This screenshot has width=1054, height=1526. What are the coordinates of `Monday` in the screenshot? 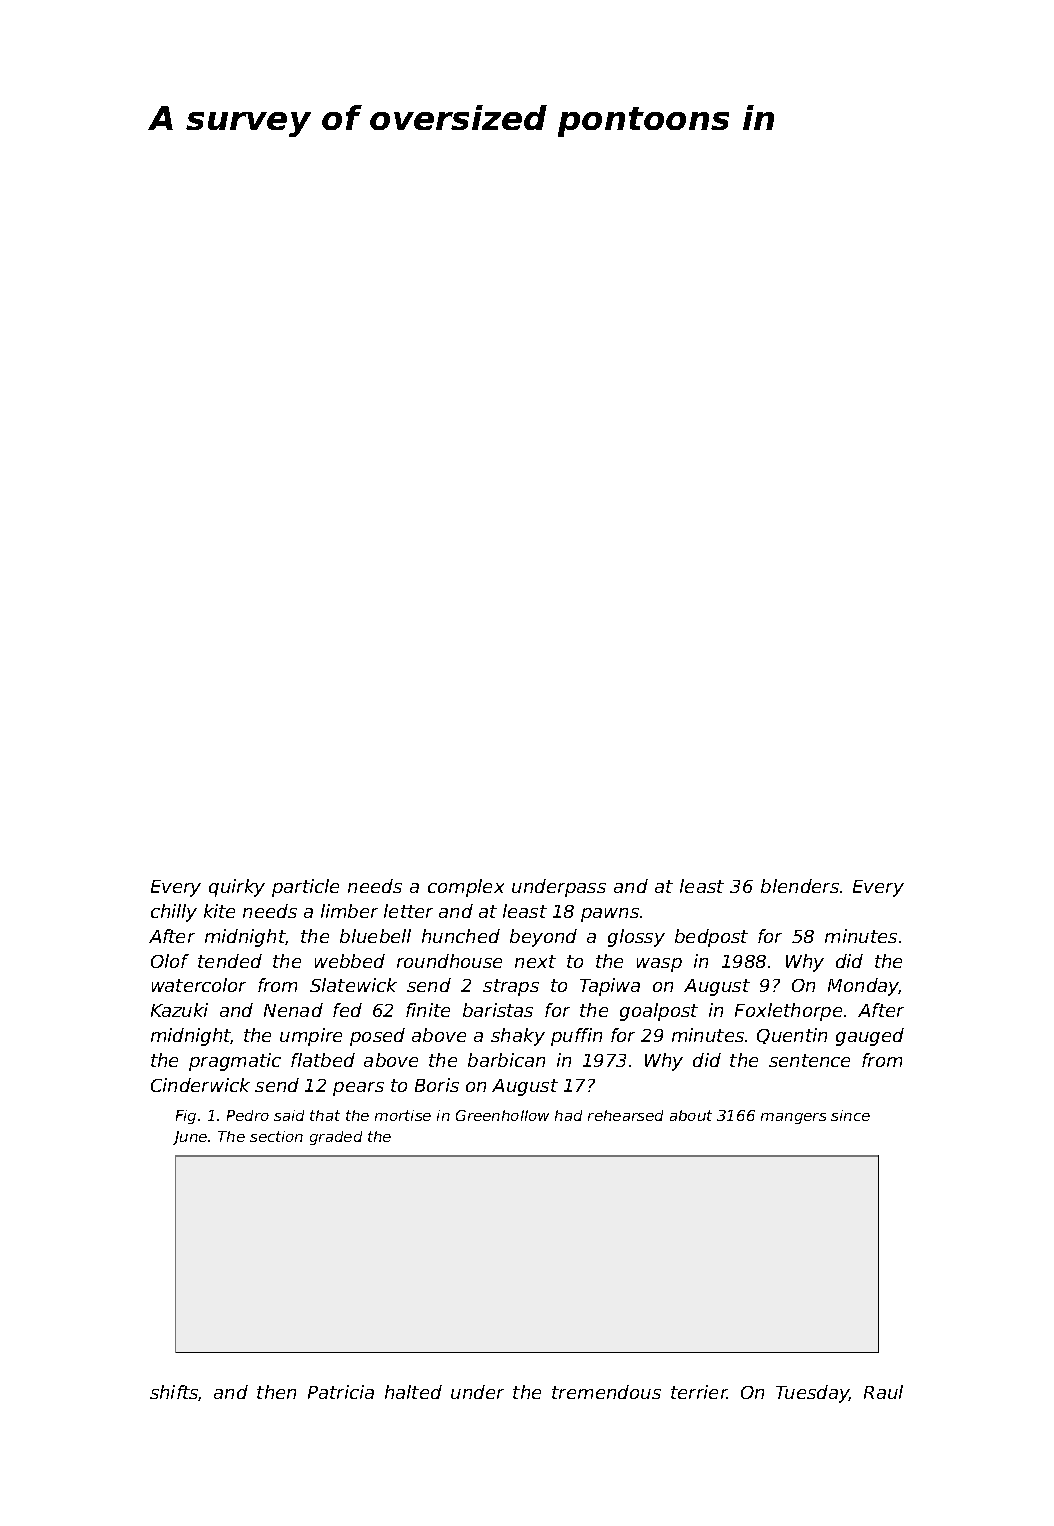 It's located at (863, 987).
